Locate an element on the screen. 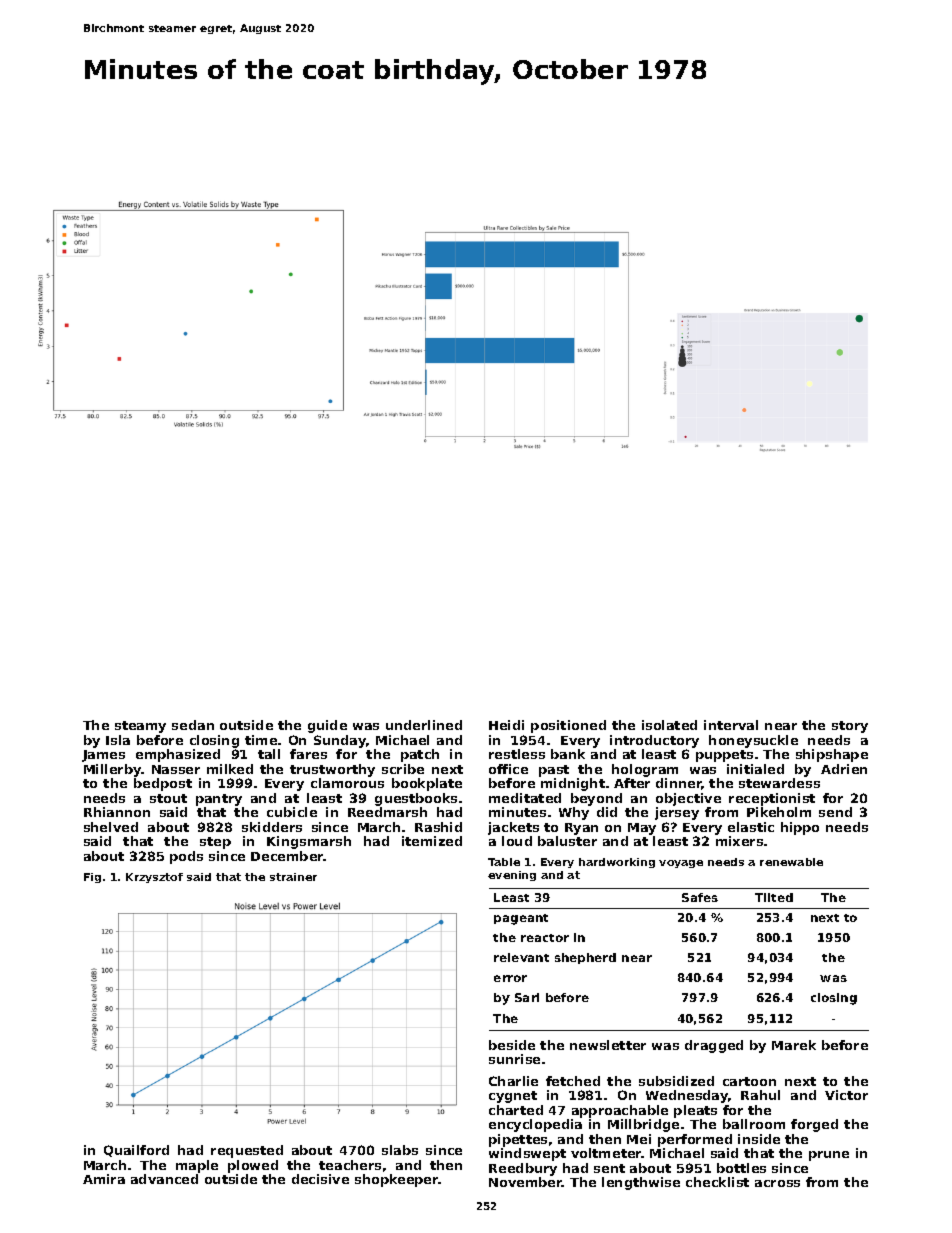 This screenshot has width=952, height=1233. sedan is located at coordinates (193, 725).
